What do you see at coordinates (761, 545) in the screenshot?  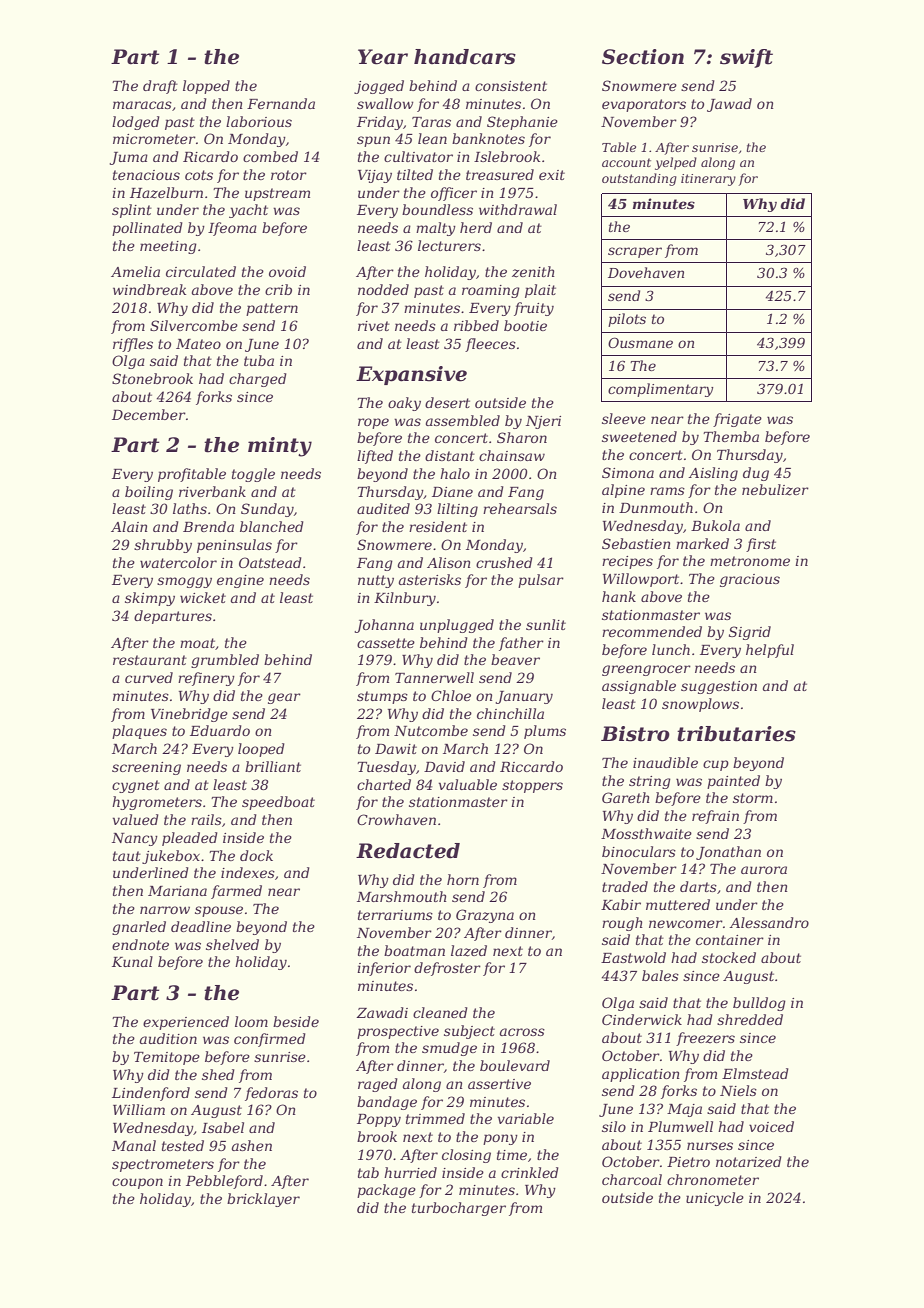 I see `first` at bounding box center [761, 545].
